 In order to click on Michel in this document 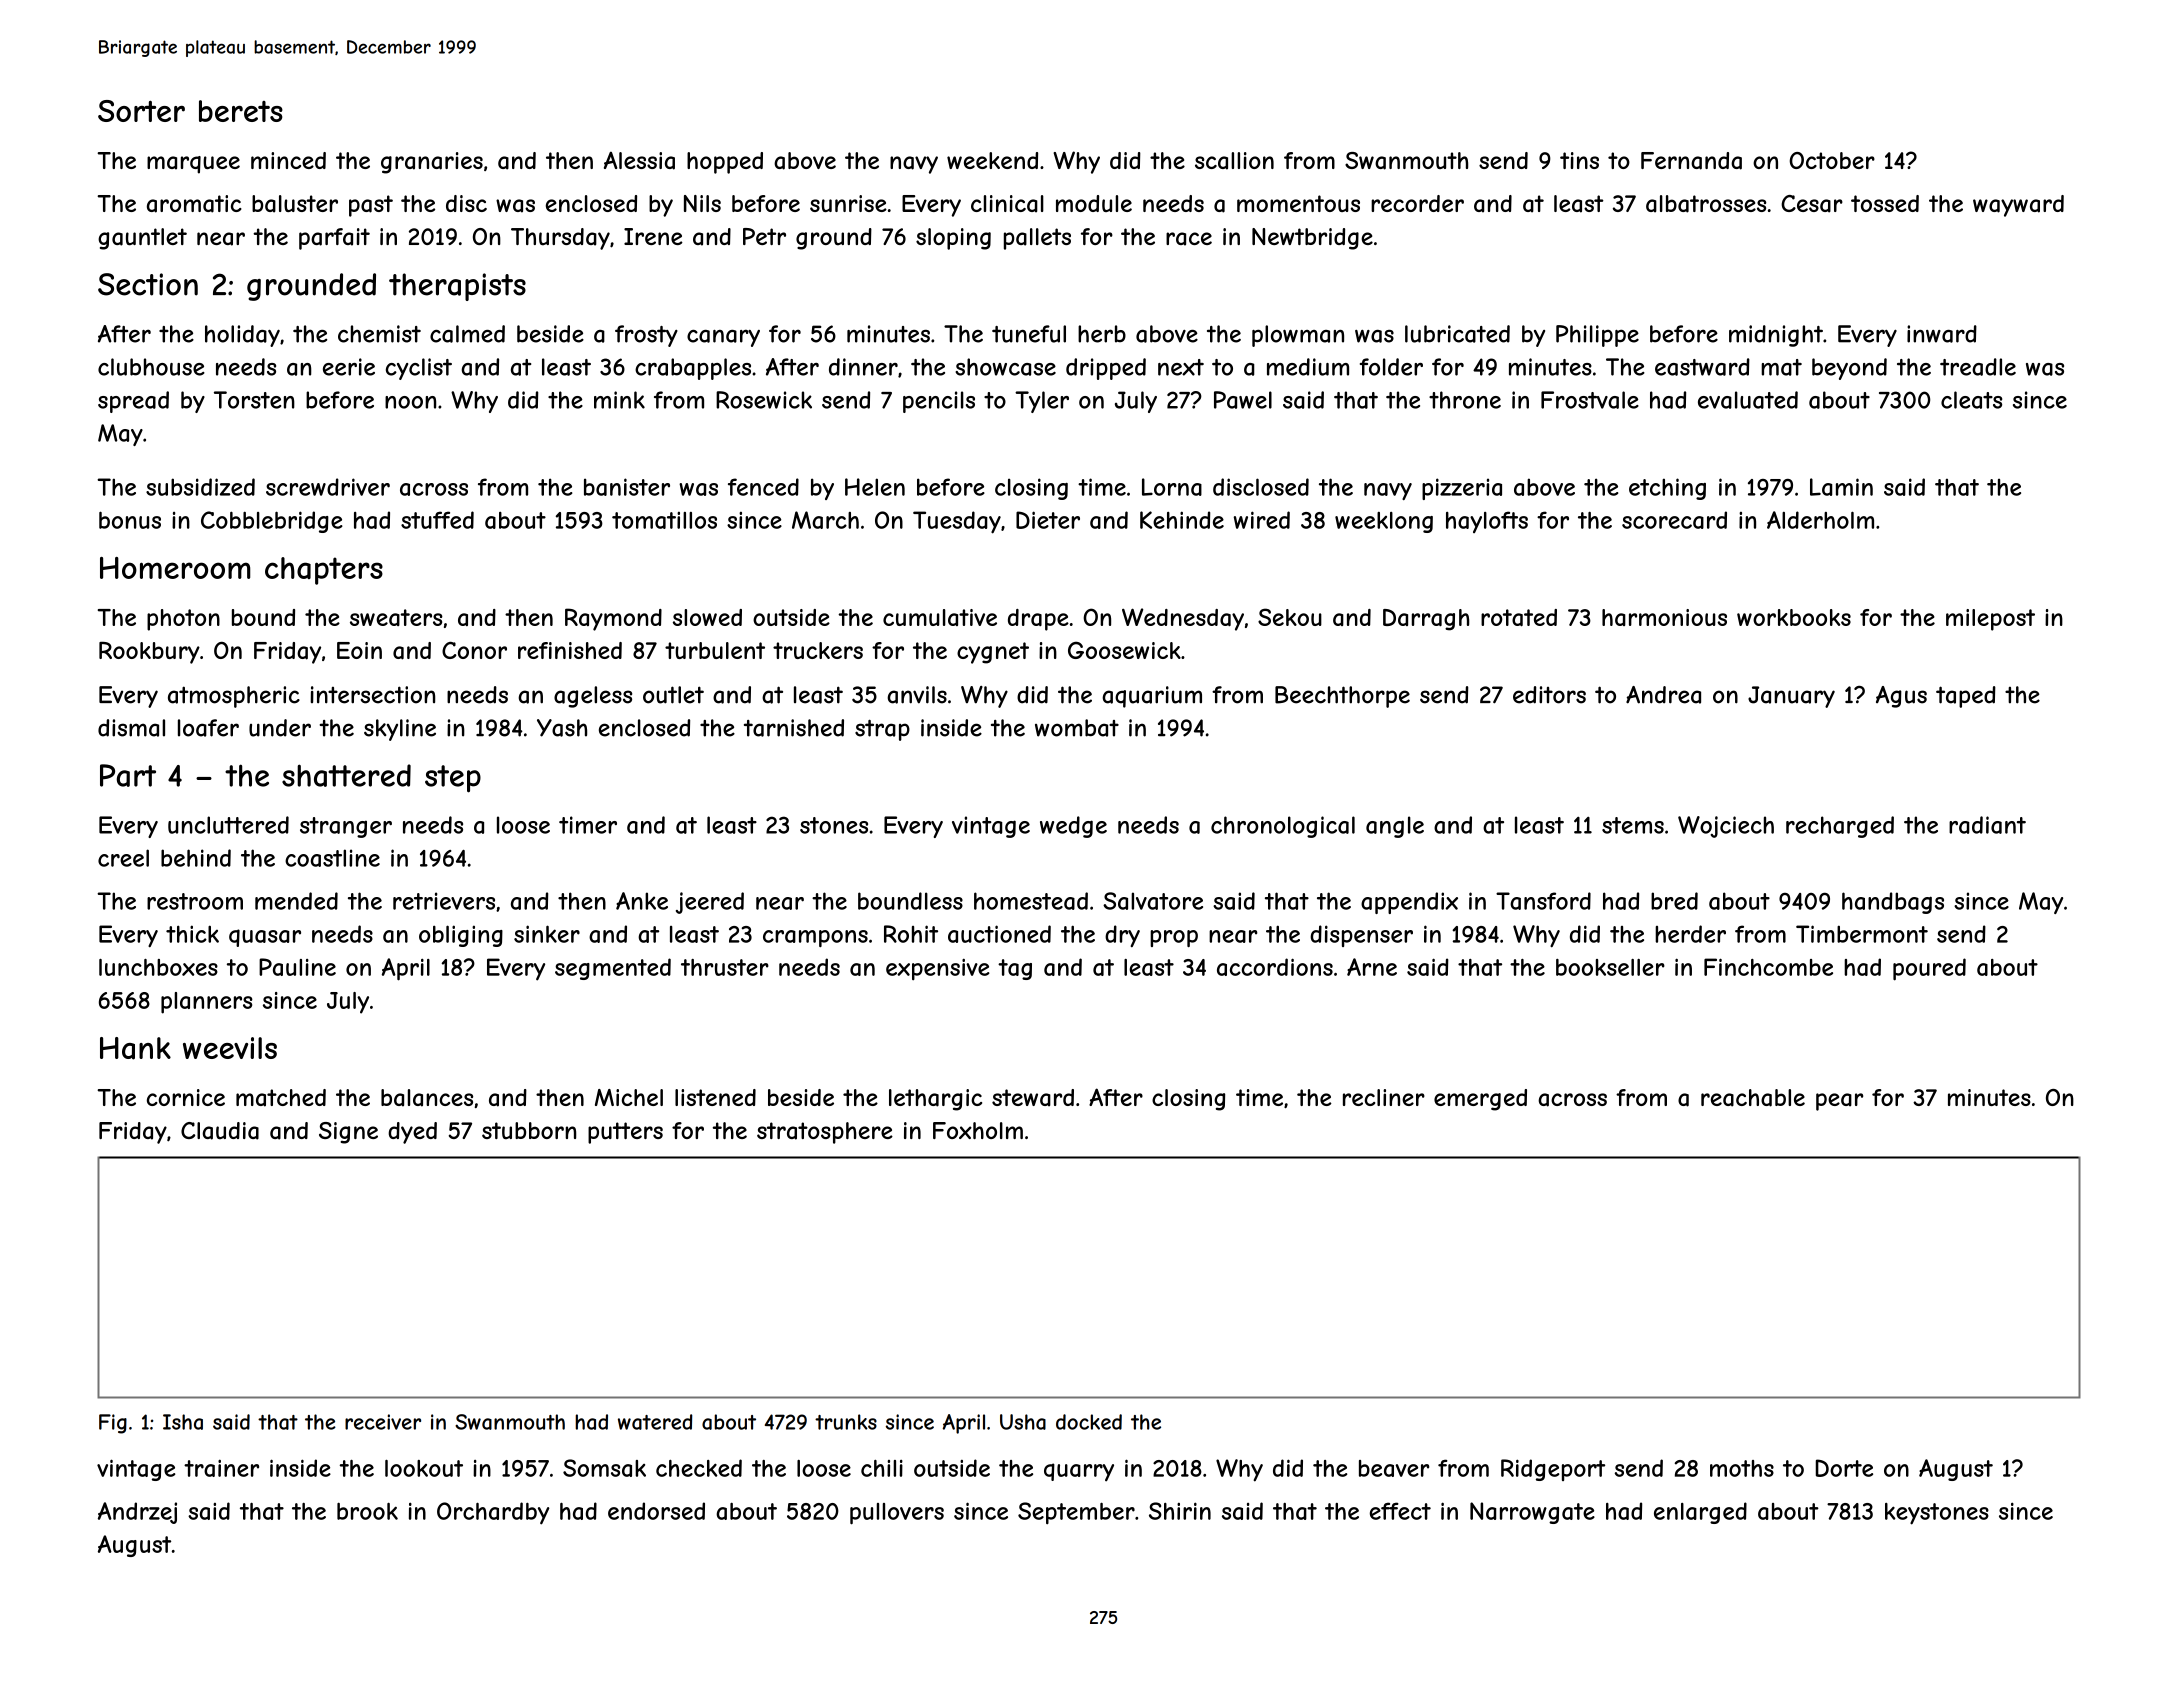, I will do `click(629, 1097)`.
